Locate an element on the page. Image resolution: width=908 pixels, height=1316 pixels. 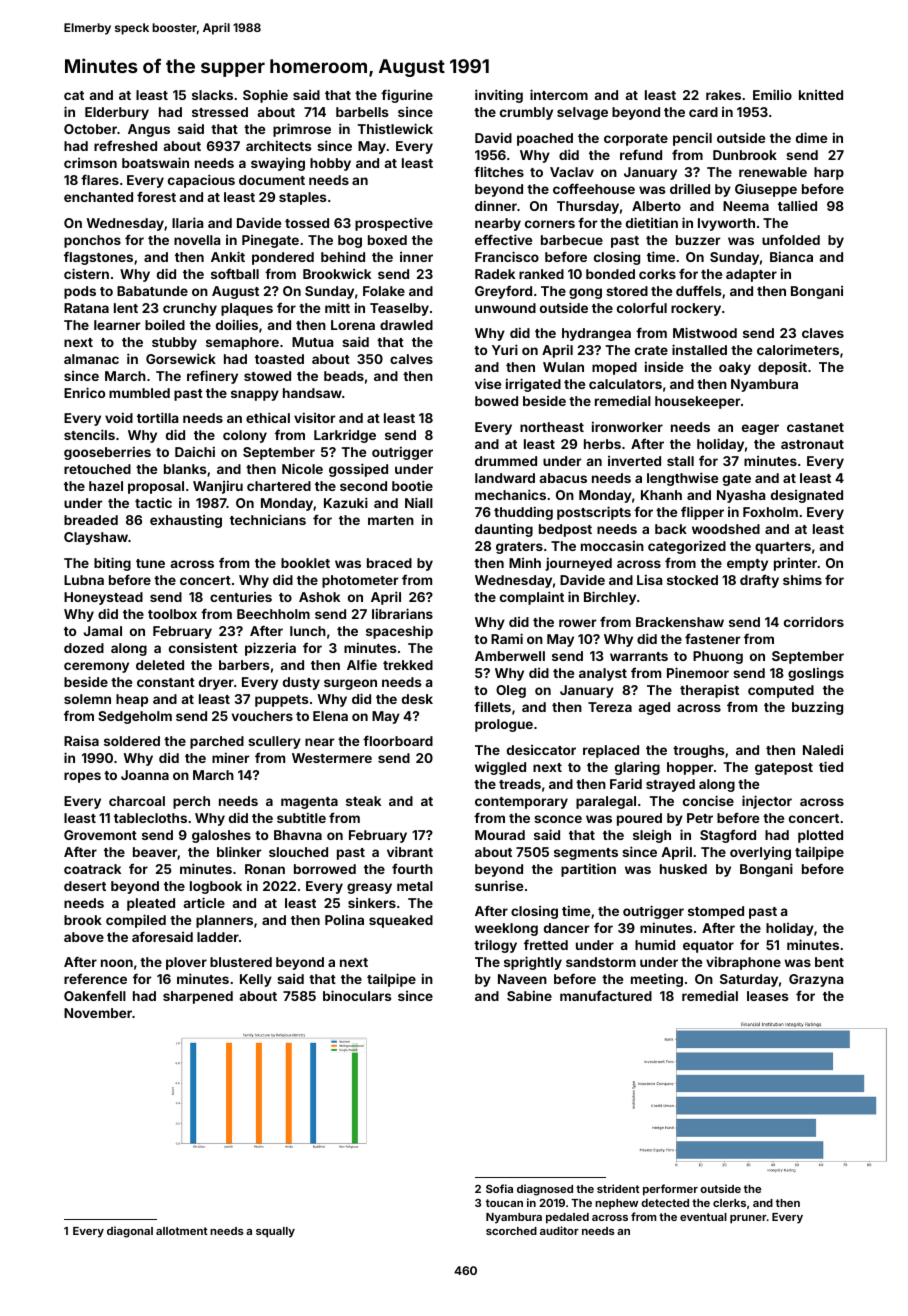
computed is located at coordinates (781, 691).
